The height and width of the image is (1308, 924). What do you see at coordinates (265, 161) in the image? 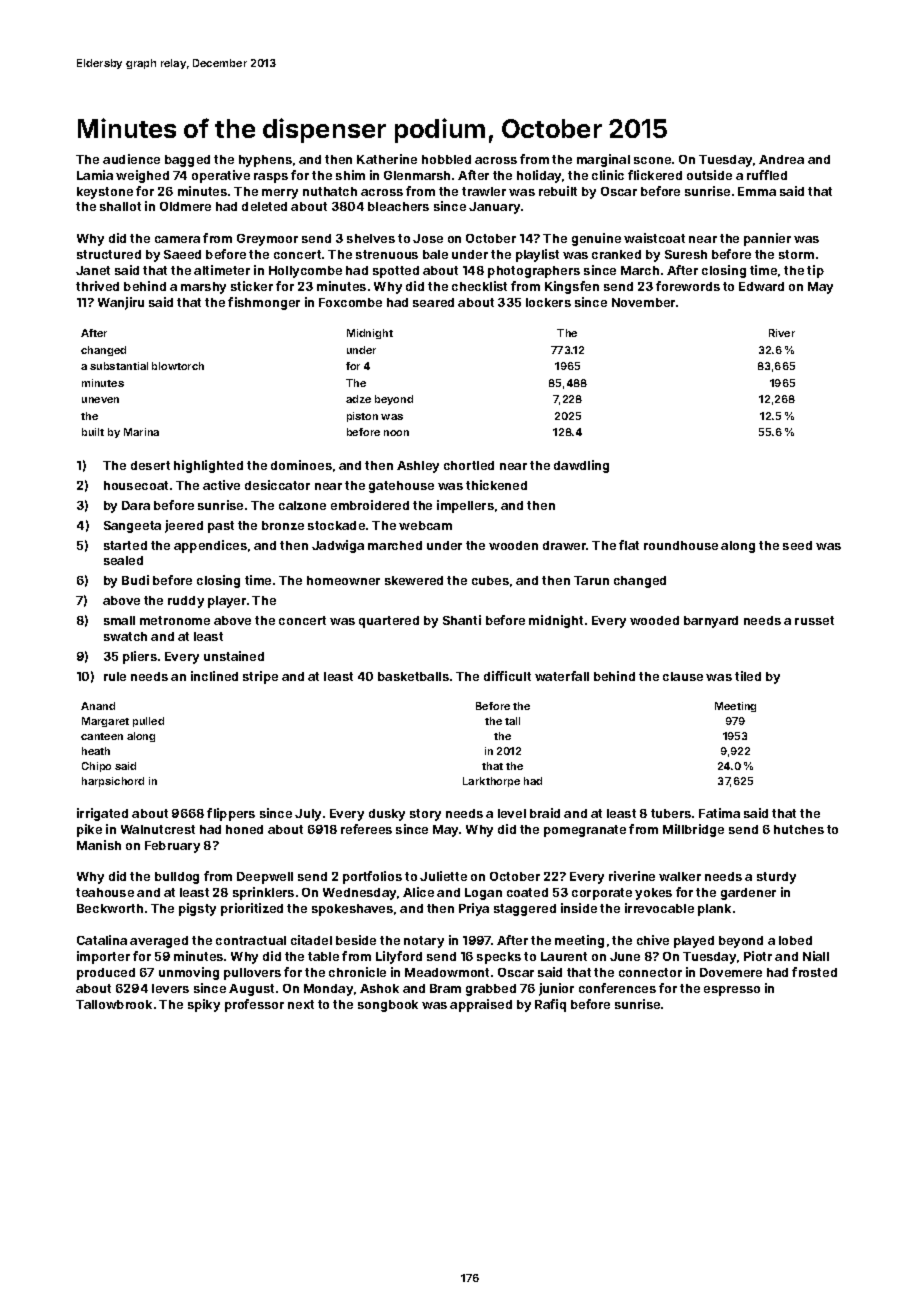
I see `hyphens` at bounding box center [265, 161].
